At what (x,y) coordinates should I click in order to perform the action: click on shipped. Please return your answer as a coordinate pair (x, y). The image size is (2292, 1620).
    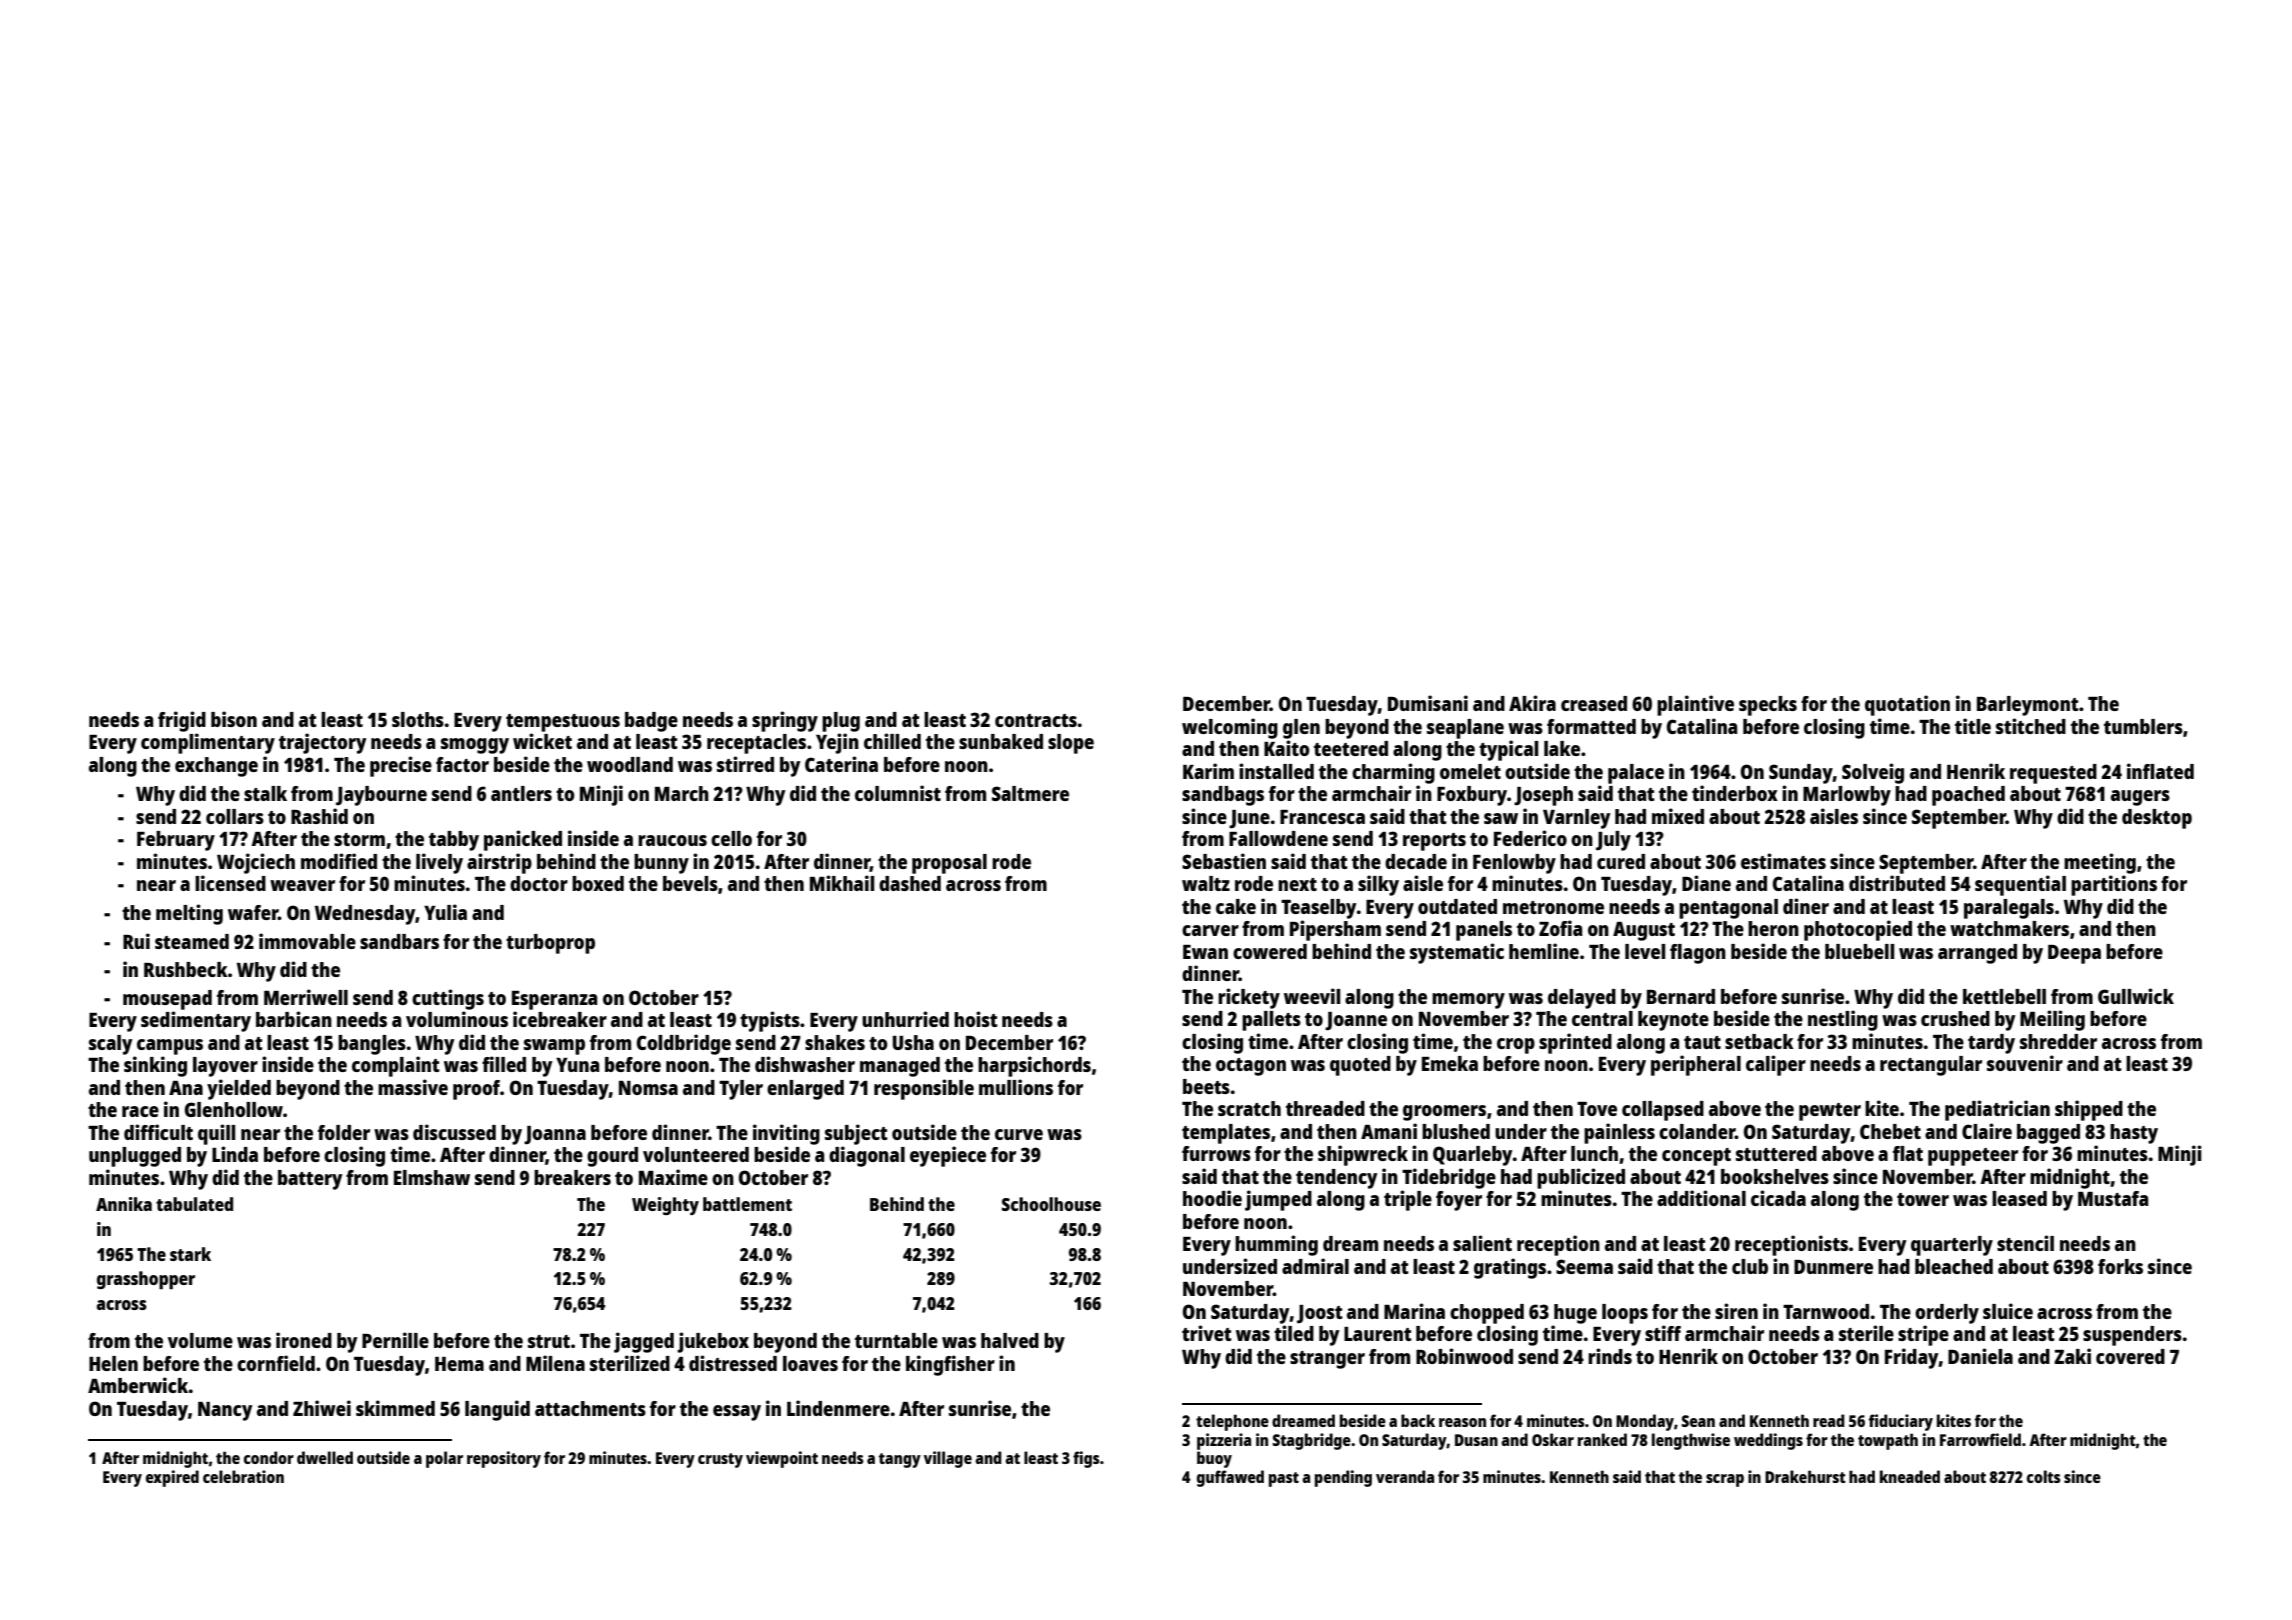
    Looking at the image, I should click on (2089, 1110).
